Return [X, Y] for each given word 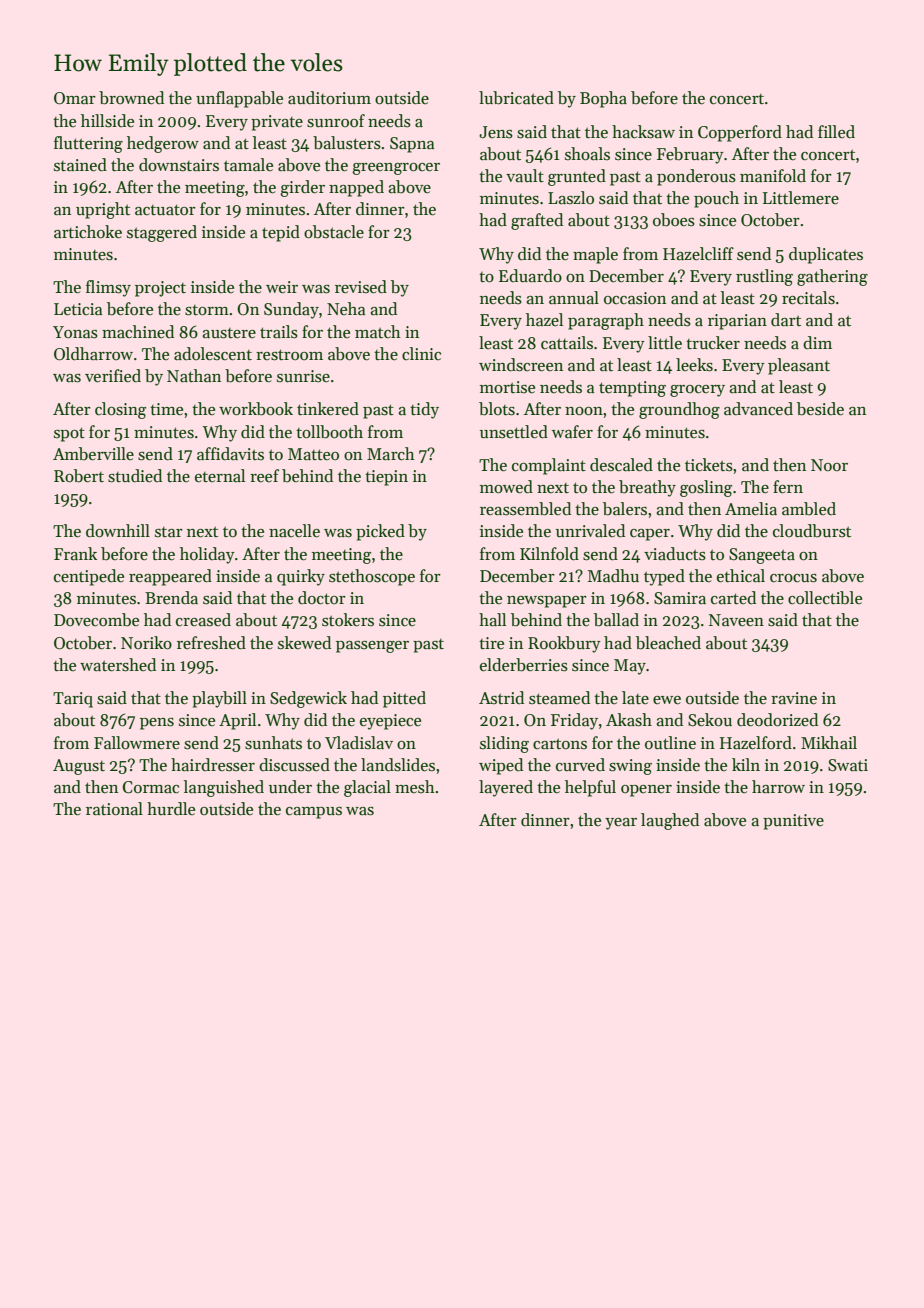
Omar [75, 98]
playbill [219, 699]
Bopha [603, 99]
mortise [507, 387]
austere [229, 333]
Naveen [736, 620]
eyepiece [390, 722]
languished [224, 788]
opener [646, 791]
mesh [415, 787]
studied [135, 476]
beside [820, 409]
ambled [809, 509]
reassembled [525, 509]
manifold [773, 176]
